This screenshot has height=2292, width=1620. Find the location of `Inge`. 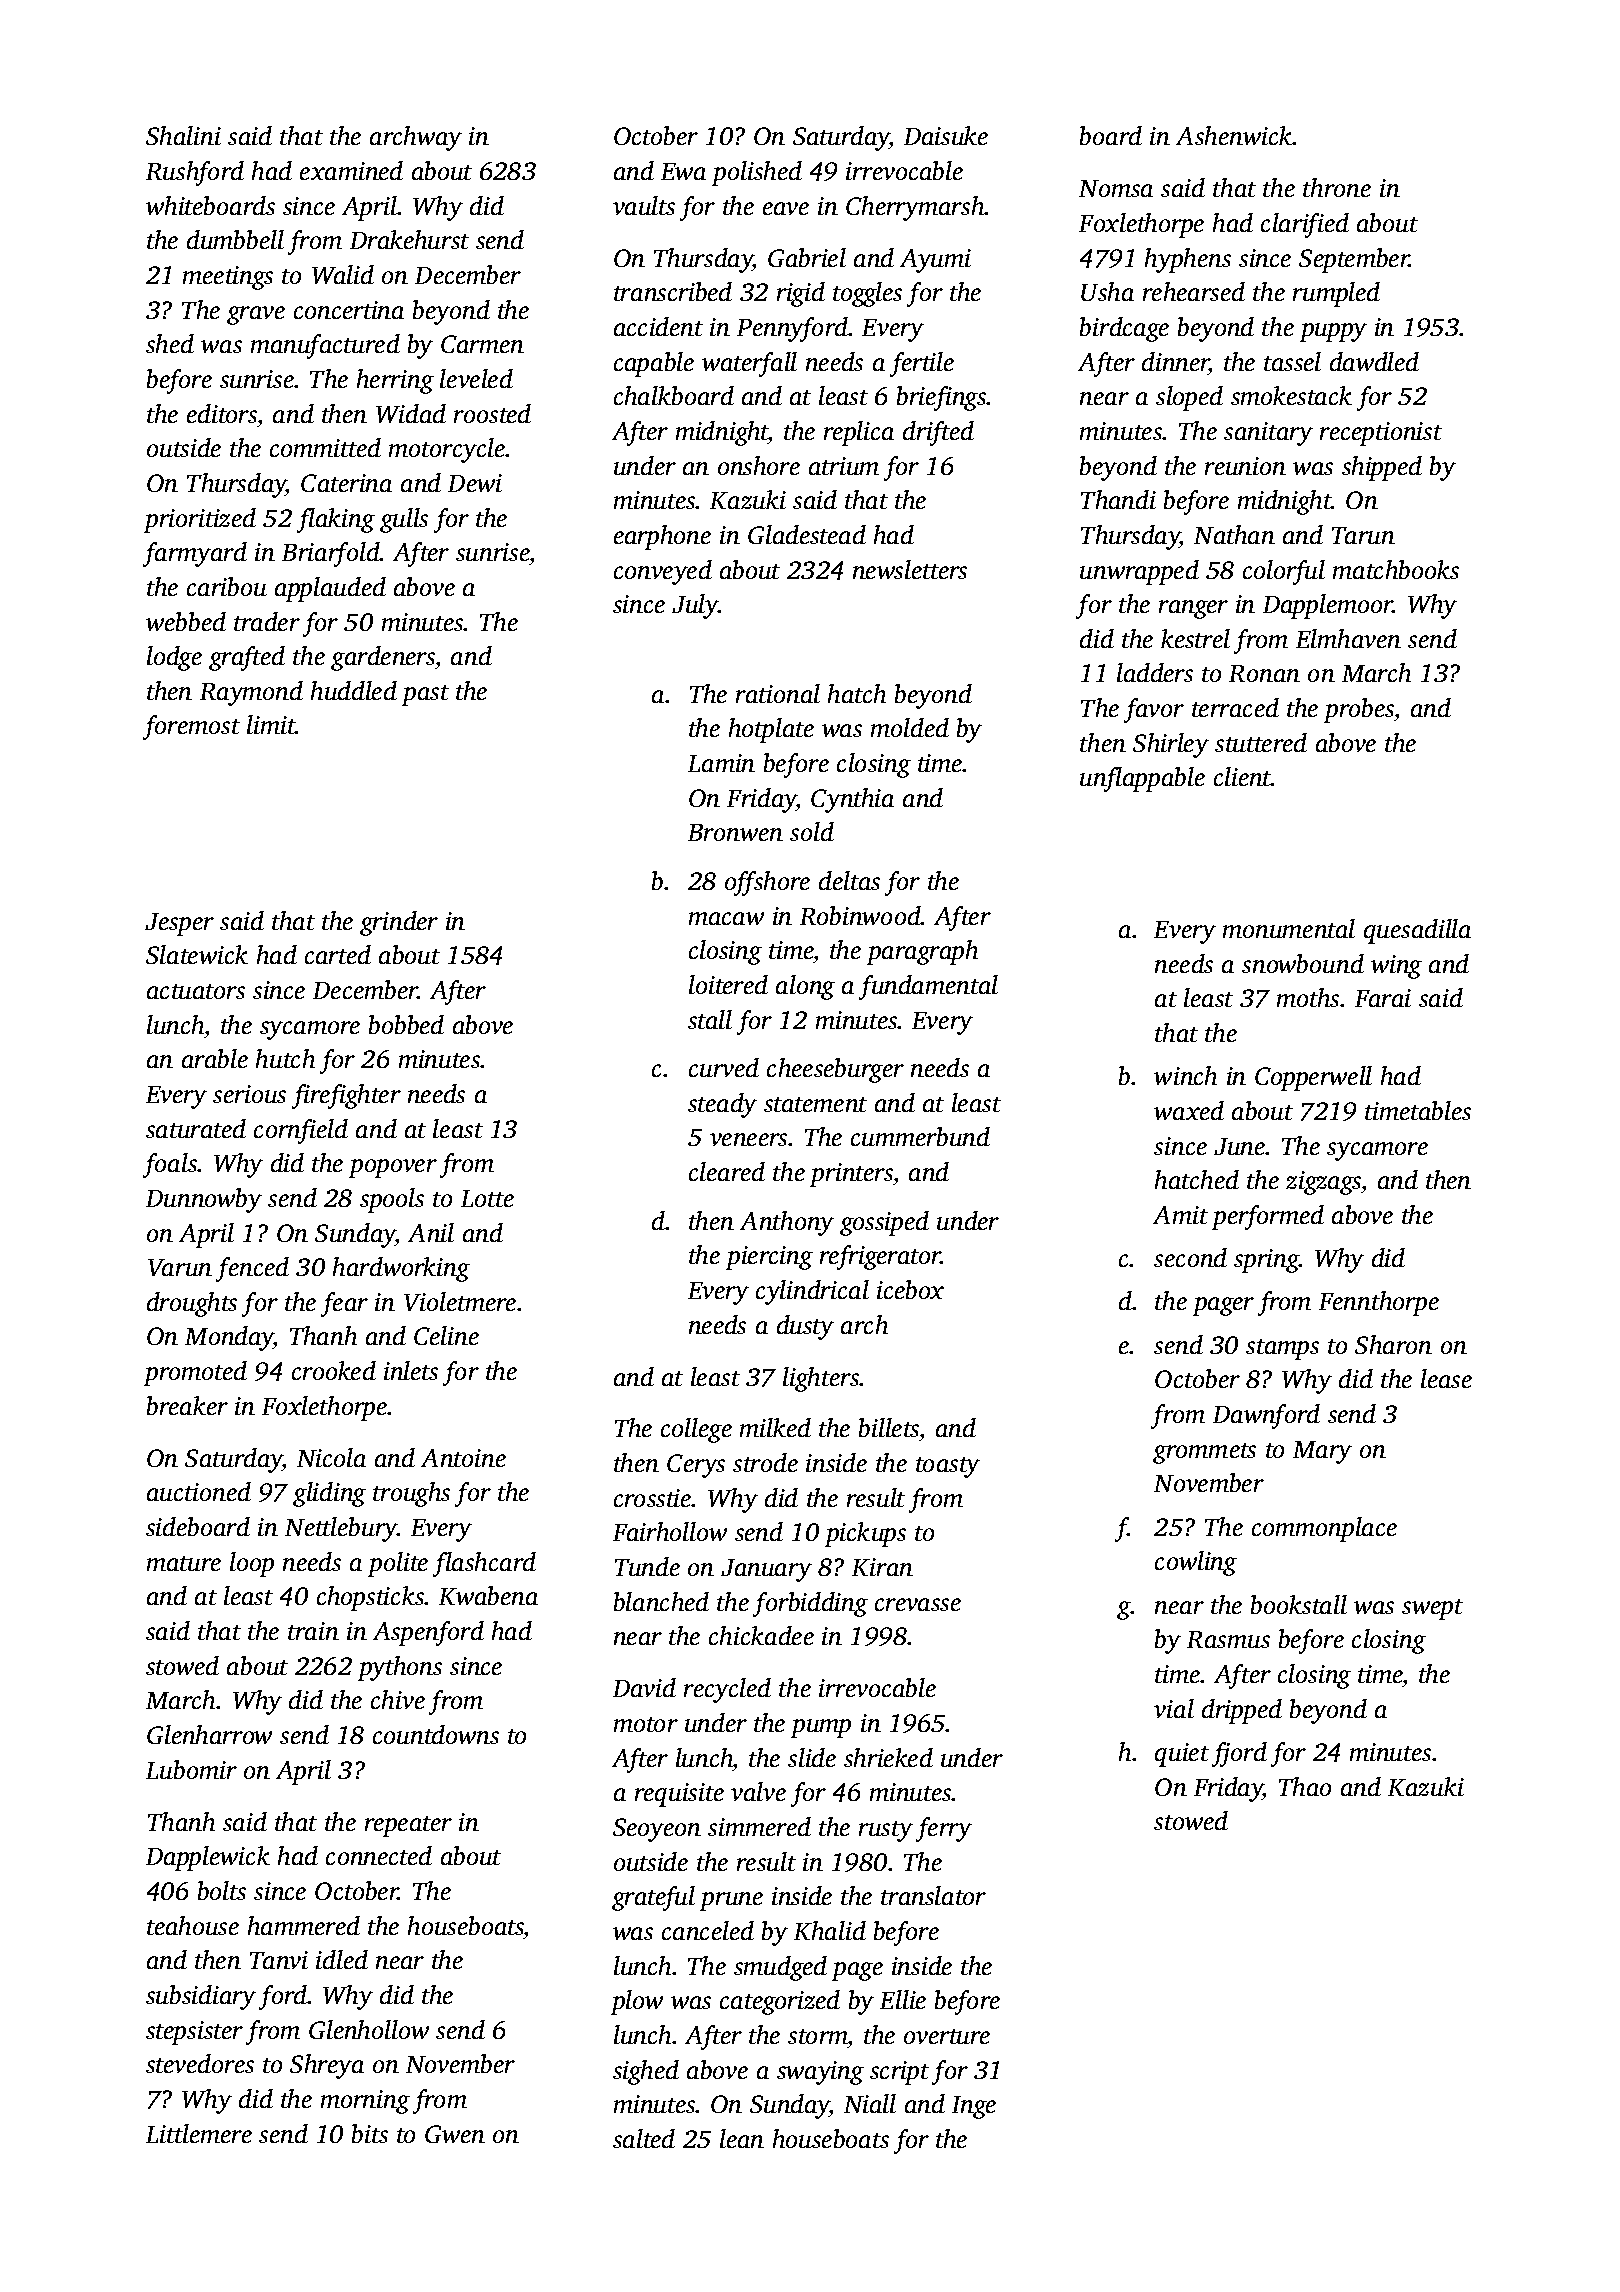

Inge is located at coordinates (974, 2107).
